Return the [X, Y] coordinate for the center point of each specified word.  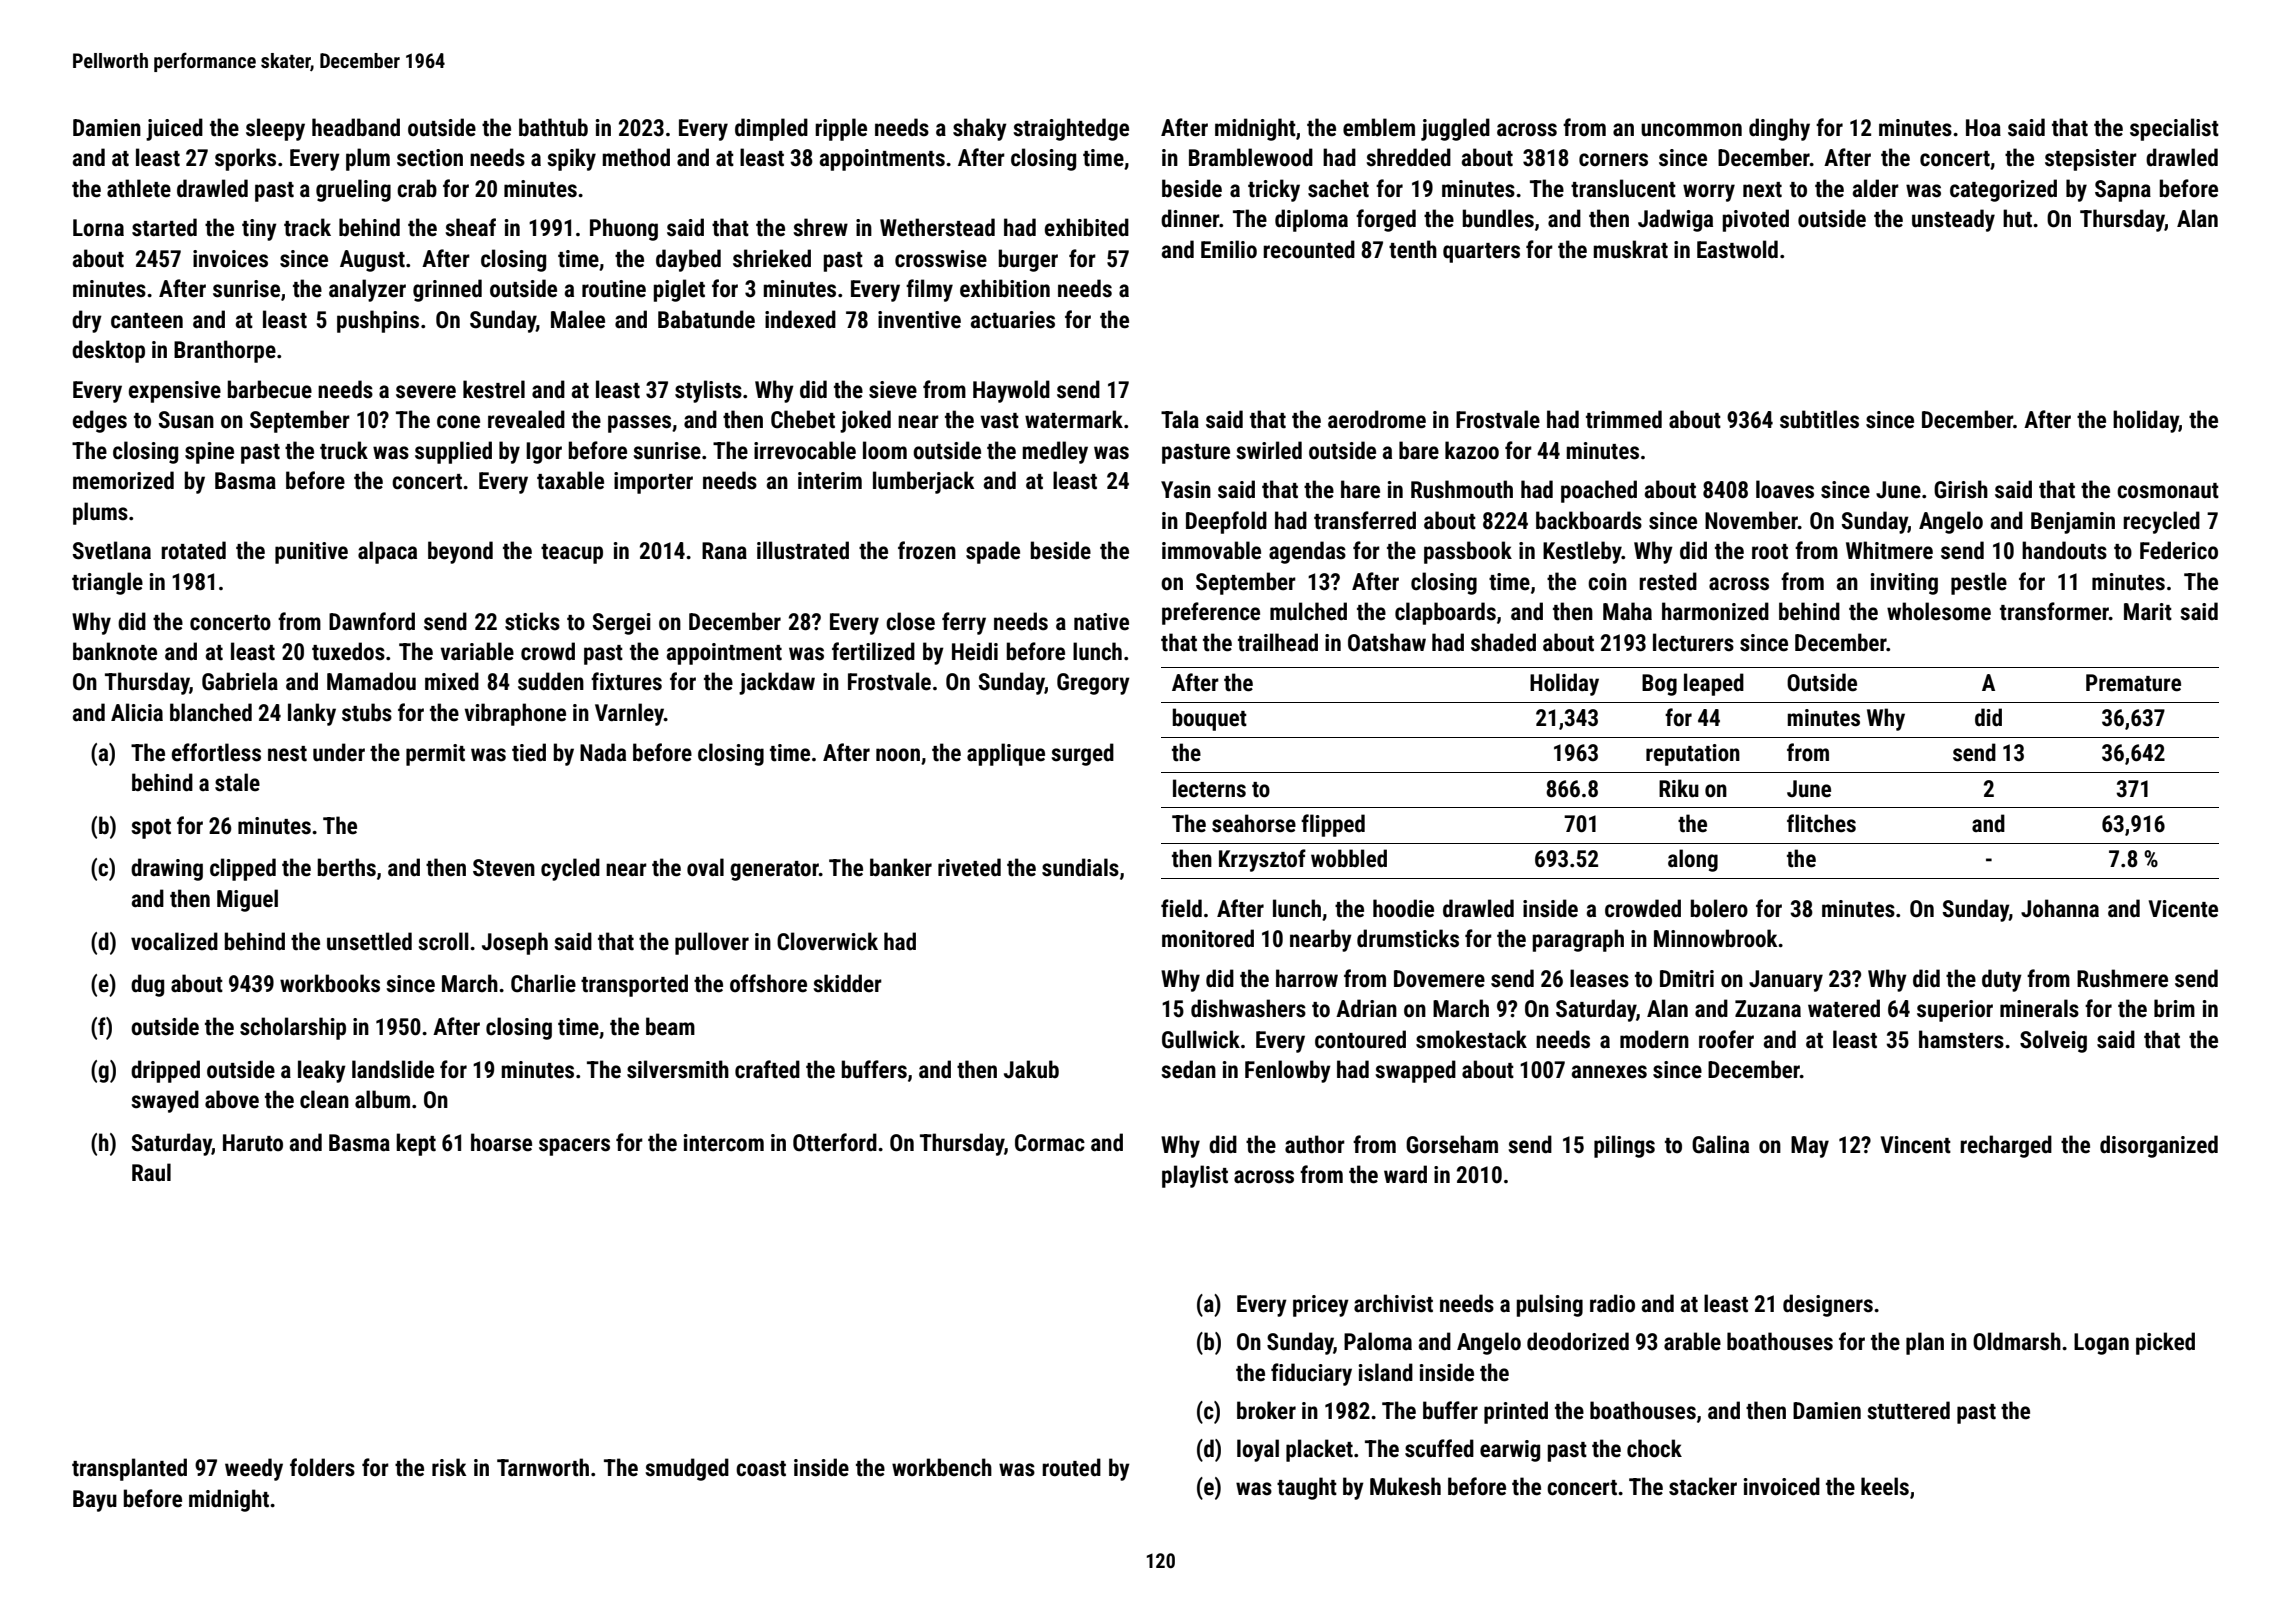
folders [322, 1467]
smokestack [1471, 1039]
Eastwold [1737, 249]
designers [1828, 1305]
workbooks [330, 983]
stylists [708, 391]
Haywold [1011, 391]
